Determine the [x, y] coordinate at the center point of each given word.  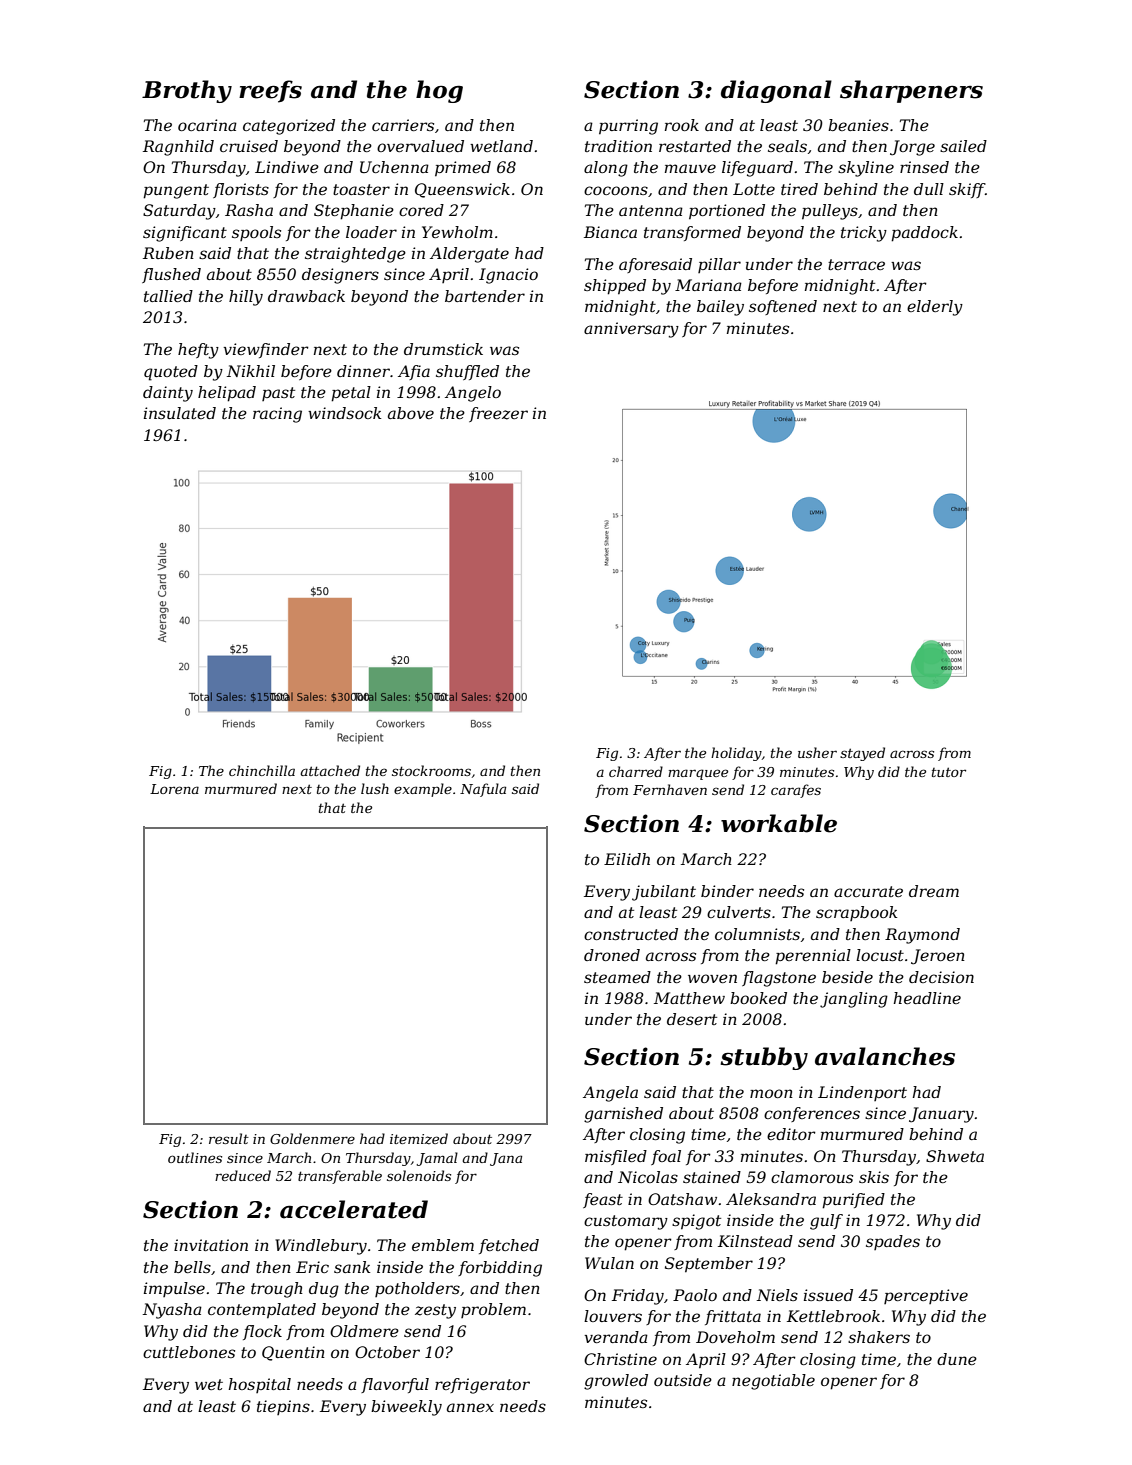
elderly [935, 308]
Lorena [174, 789]
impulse [174, 1289]
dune [957, 1359]
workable [779, 823]
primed [463, 169]
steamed [617, 977]
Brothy [187, 91]
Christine [620, 1359]
